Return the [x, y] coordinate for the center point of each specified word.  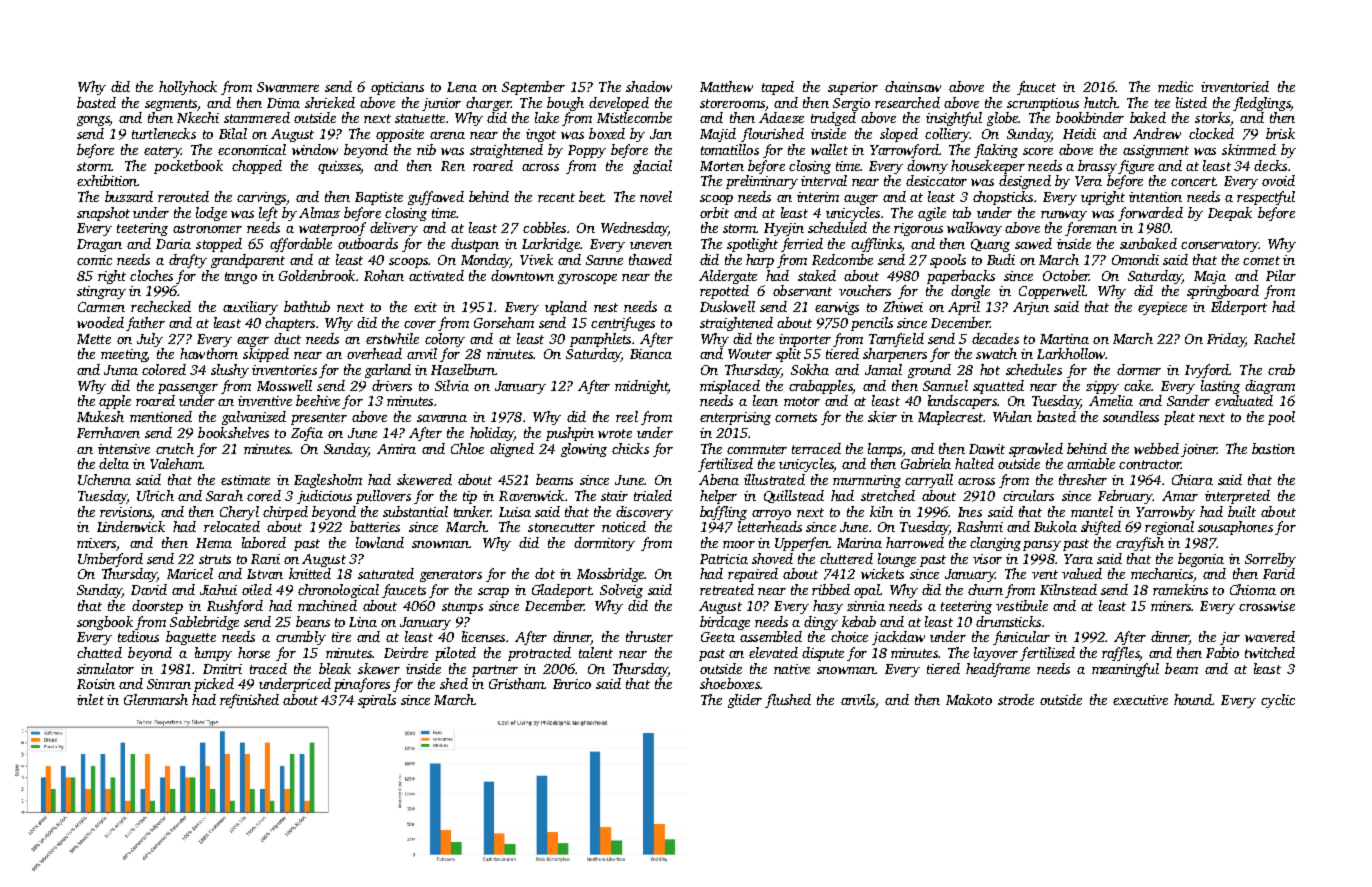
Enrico [572, 684]
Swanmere [288, 87]
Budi [1001, 259]
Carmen [101, 307]
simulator [105, 668]
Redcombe [842, 259]
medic [1175, 86]
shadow [649, 86]
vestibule [1022, 605]
